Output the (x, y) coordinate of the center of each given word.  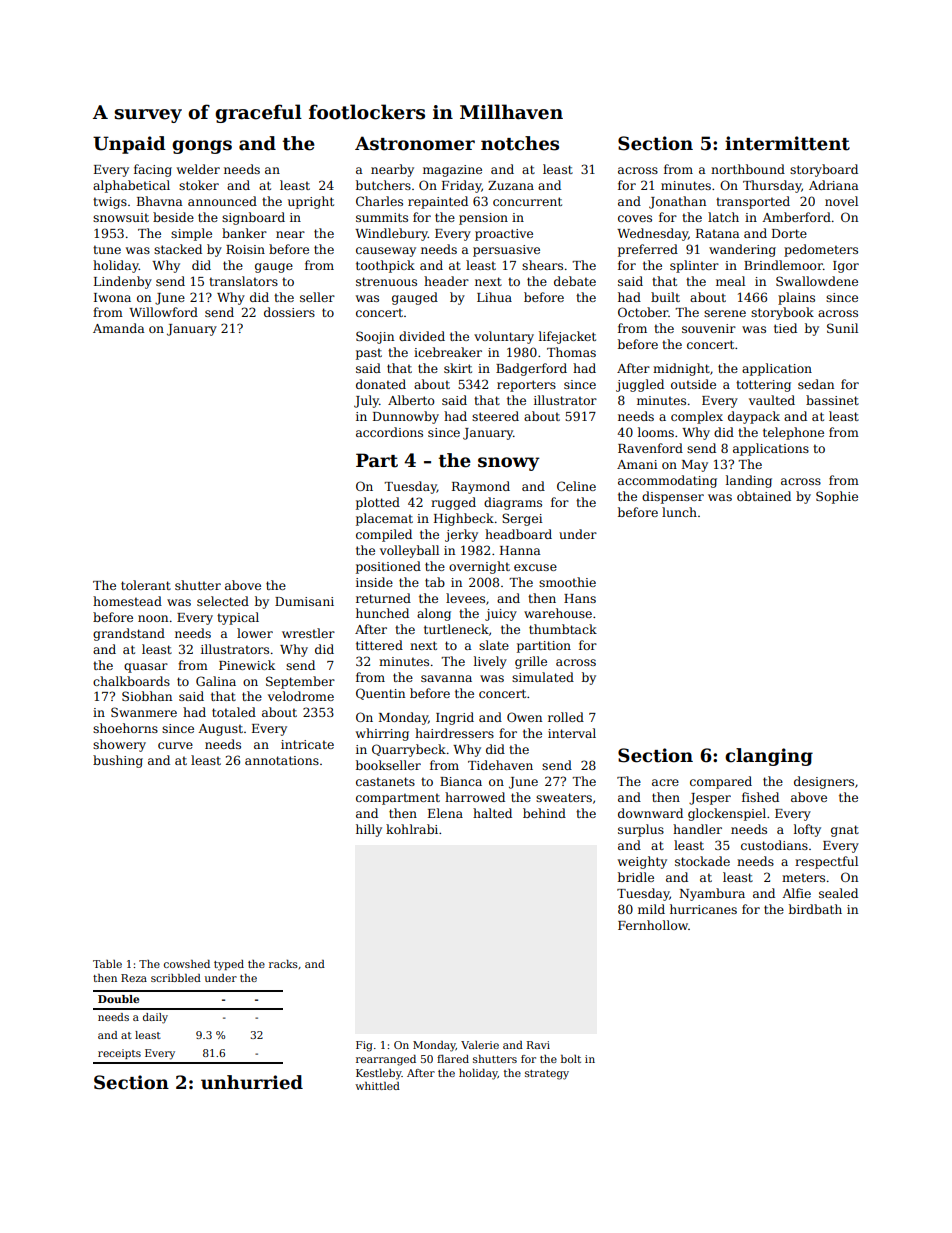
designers (824, 782)
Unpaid (129, 145)
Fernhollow (653, 925)
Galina (216, 681)
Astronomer (415, 143)
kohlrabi (412, 829)
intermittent (787, 143)
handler (697, 829)
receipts (119, 1054)
